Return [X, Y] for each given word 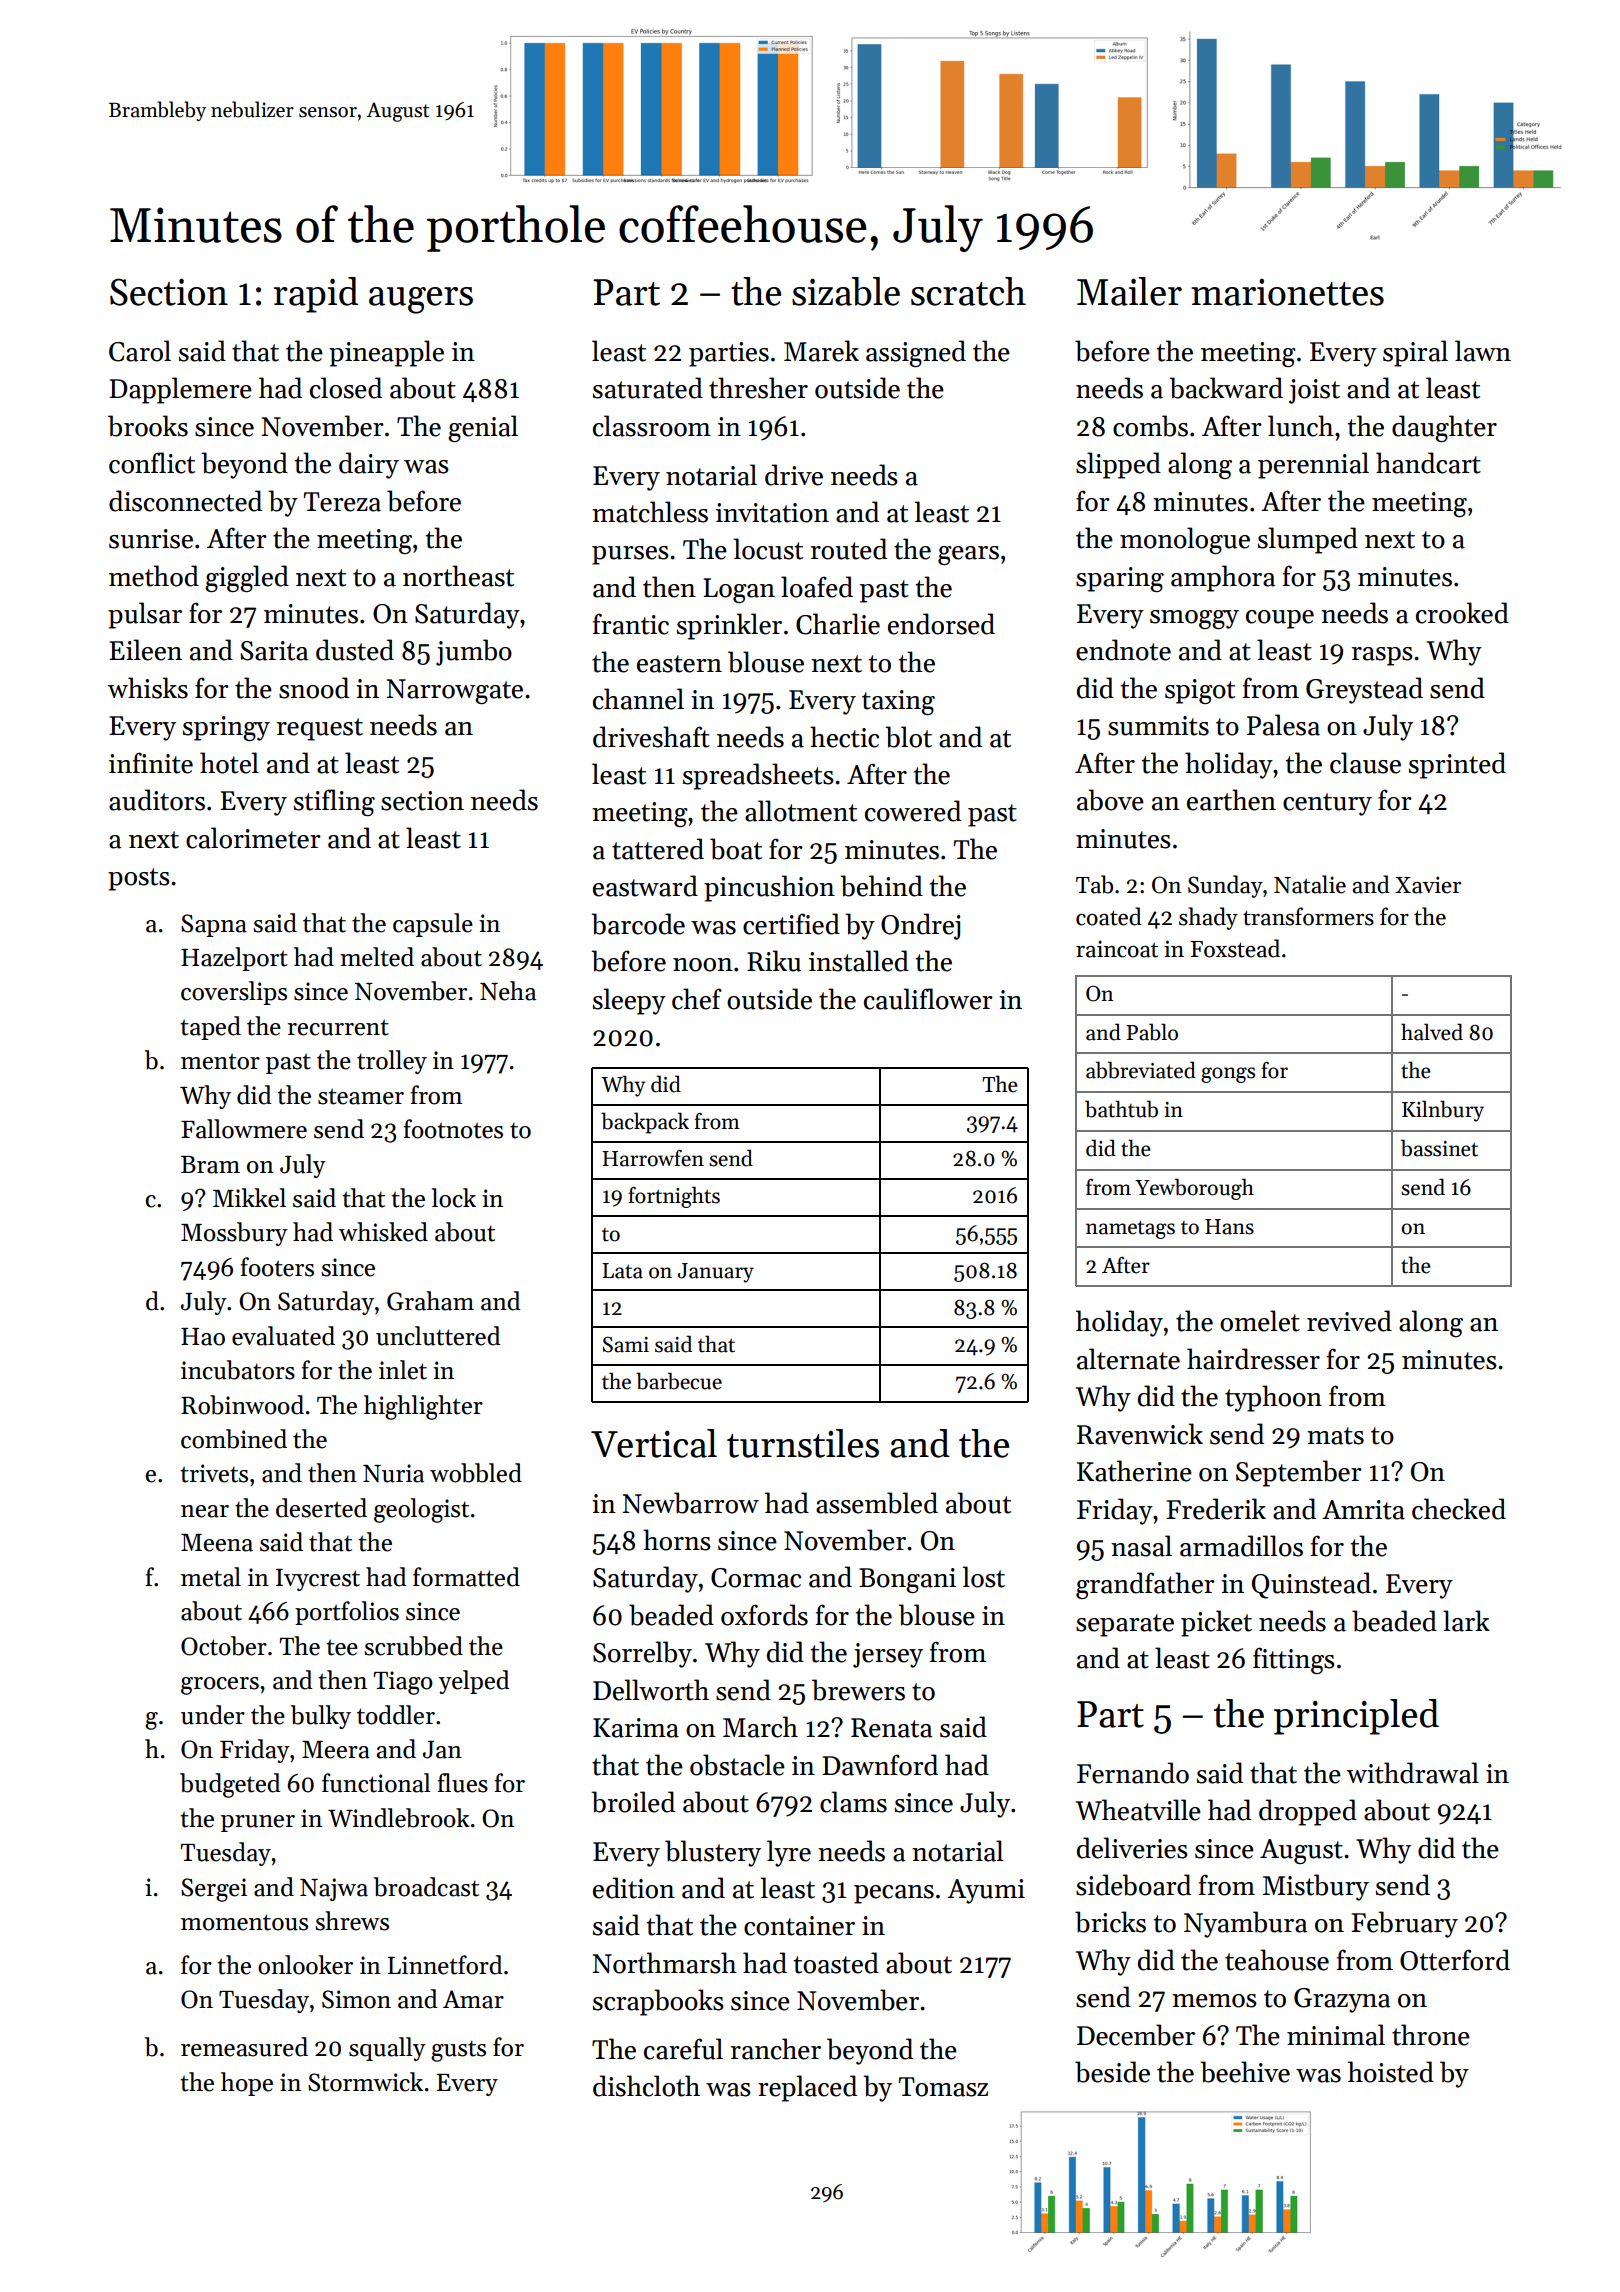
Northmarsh [665, 1963]
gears [968, 555]
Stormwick [365, 2082]
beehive [1245, 2072]
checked [1459, 1509]
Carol [140, 351]
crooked [1462, 613]
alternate [1128, 1359]
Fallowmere [244, 1129]
